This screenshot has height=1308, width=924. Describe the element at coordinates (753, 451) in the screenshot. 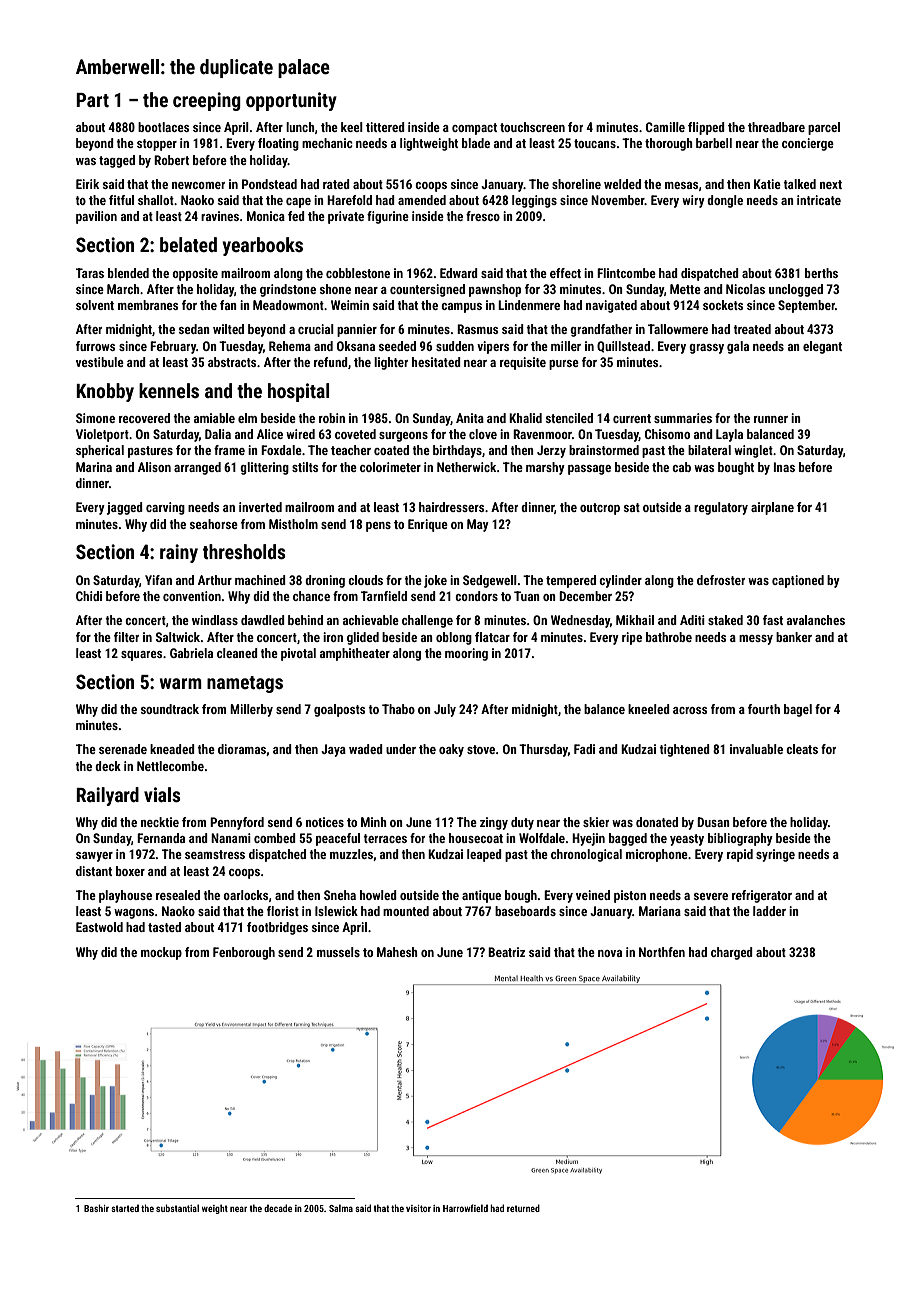

I see `winglet` at that location.
